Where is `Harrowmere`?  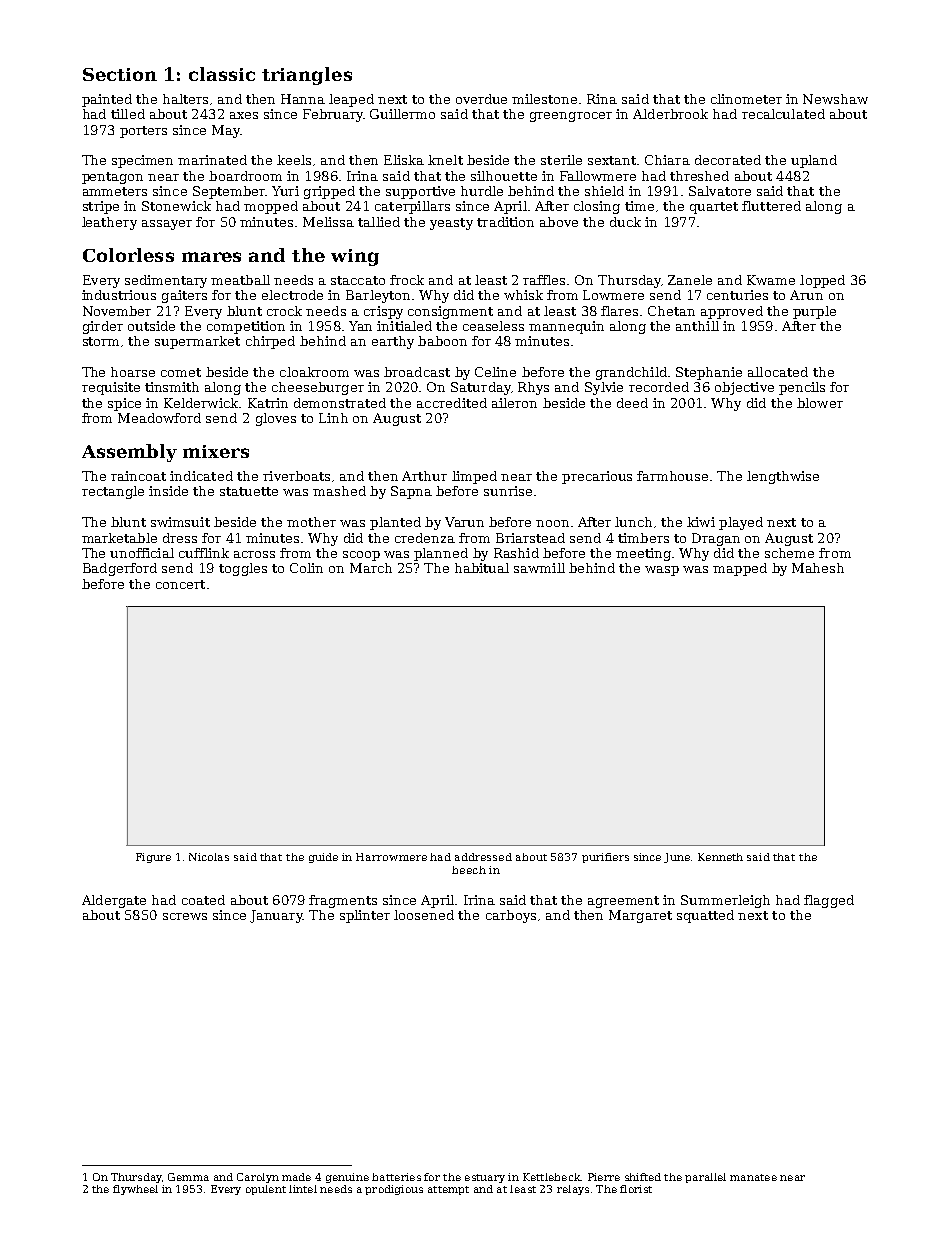
Harrowmere is located at coordinates (391, 857).
